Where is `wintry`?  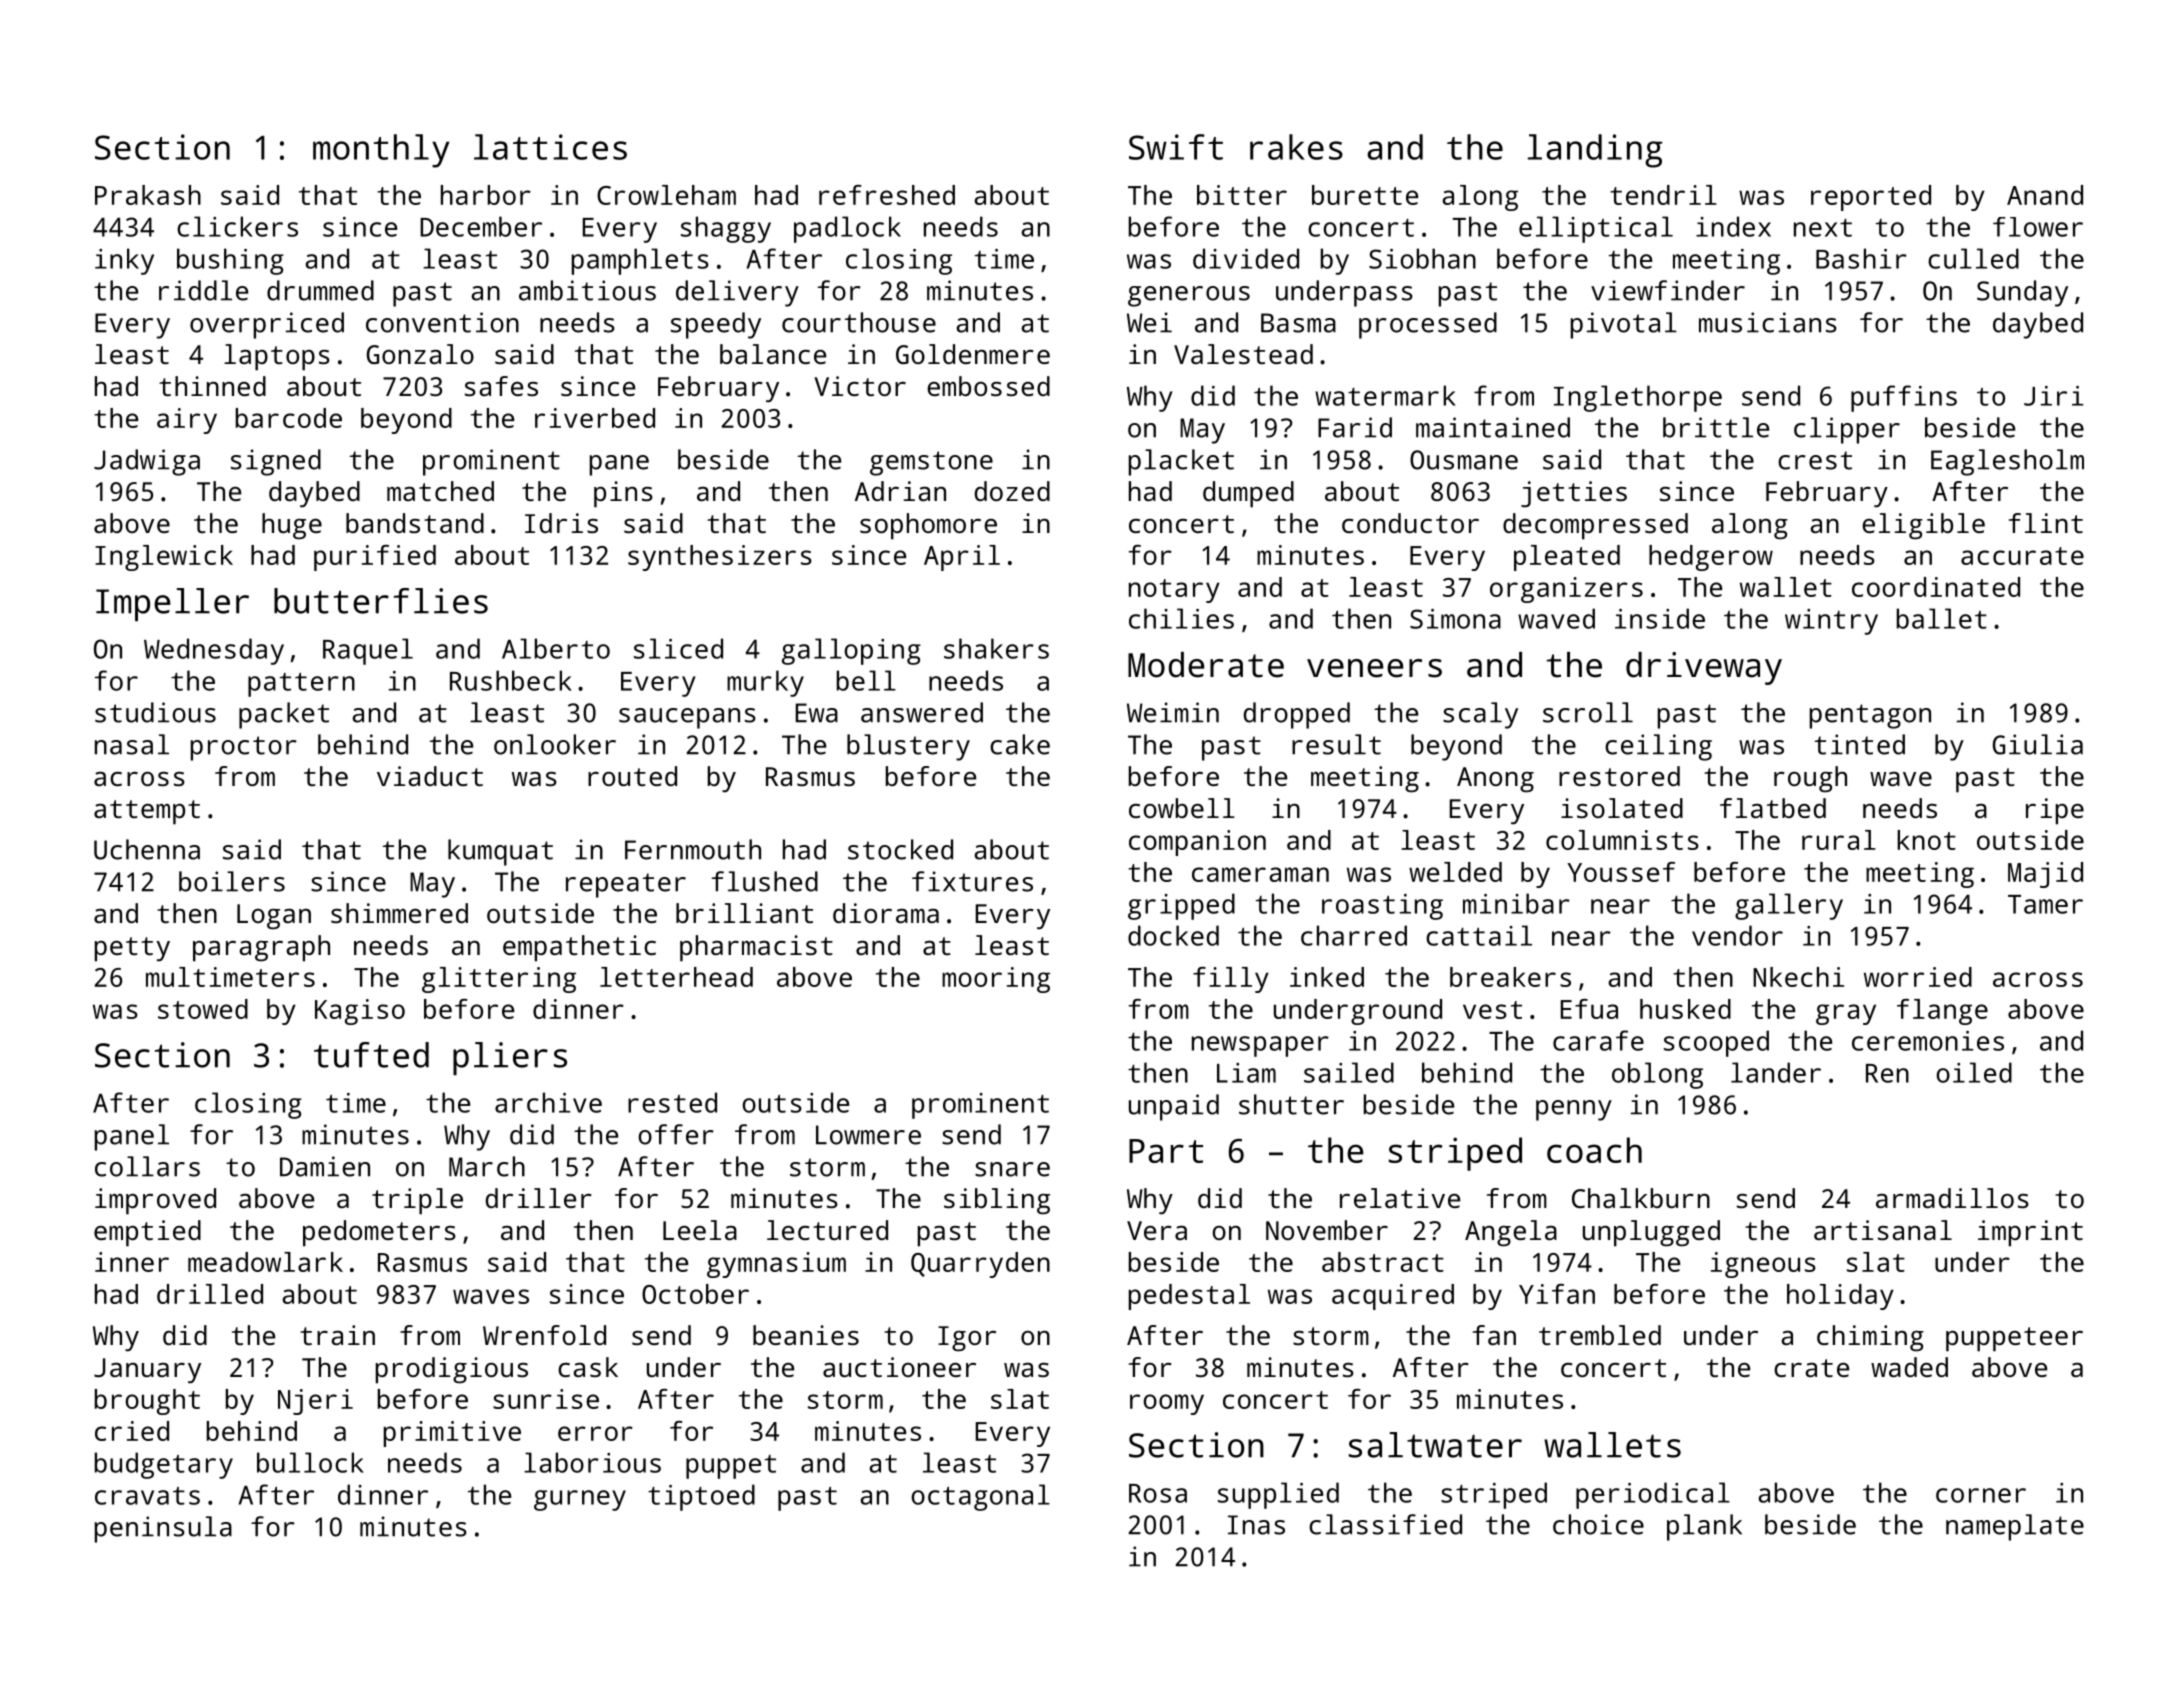 wintry is located at coordinates (1831, 622).
